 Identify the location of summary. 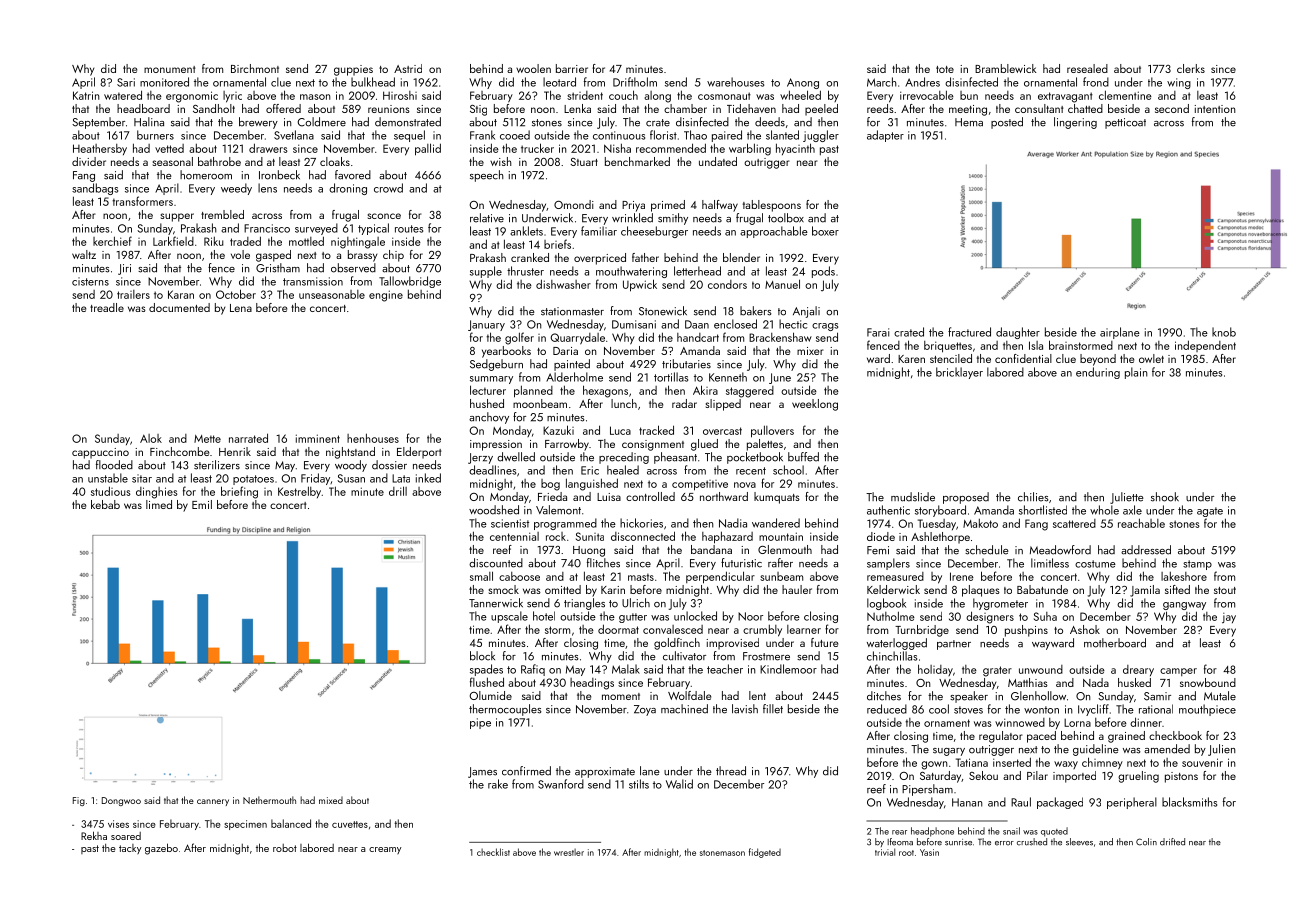
(491, 380).
